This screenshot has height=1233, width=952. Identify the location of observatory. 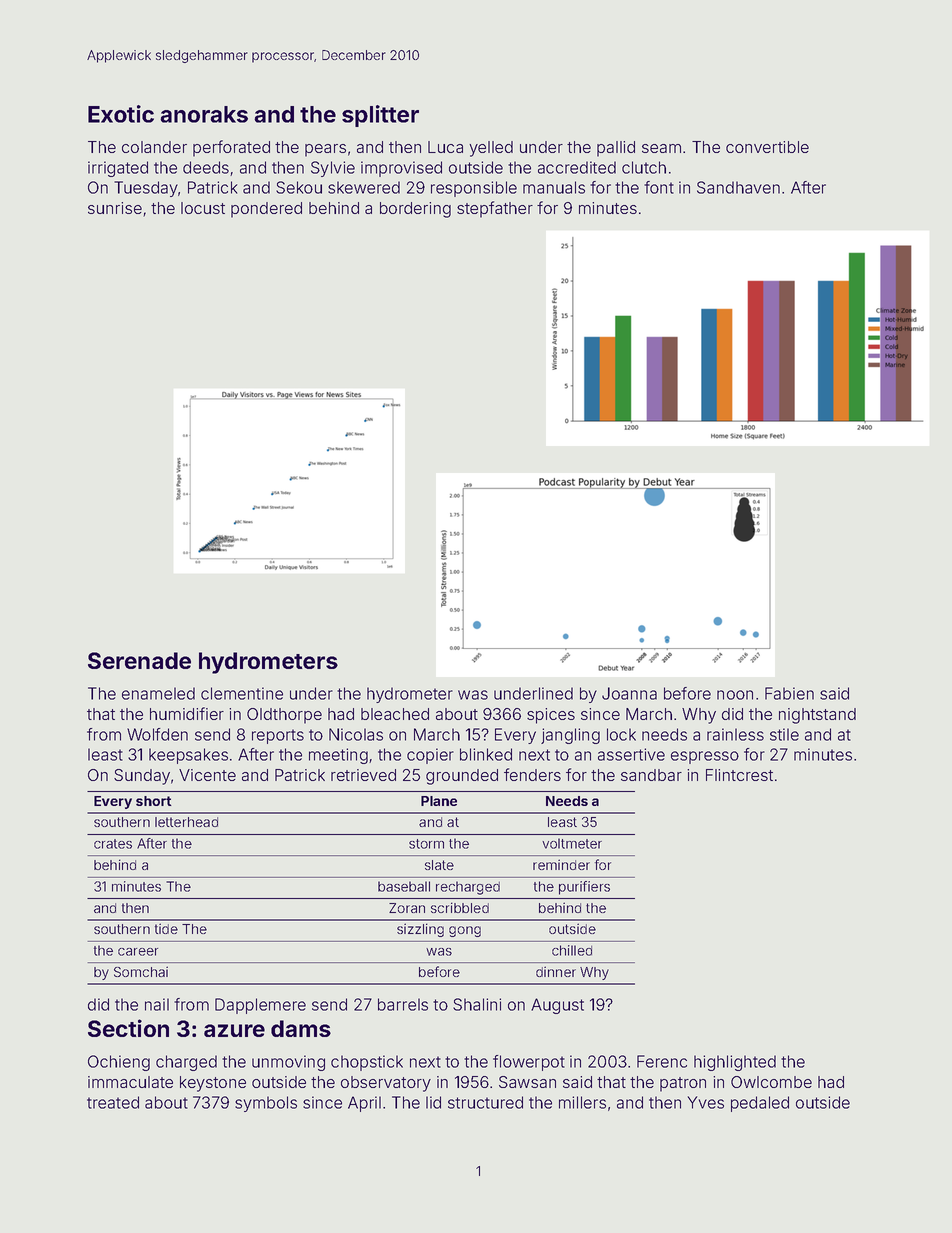
(386, 1084).
